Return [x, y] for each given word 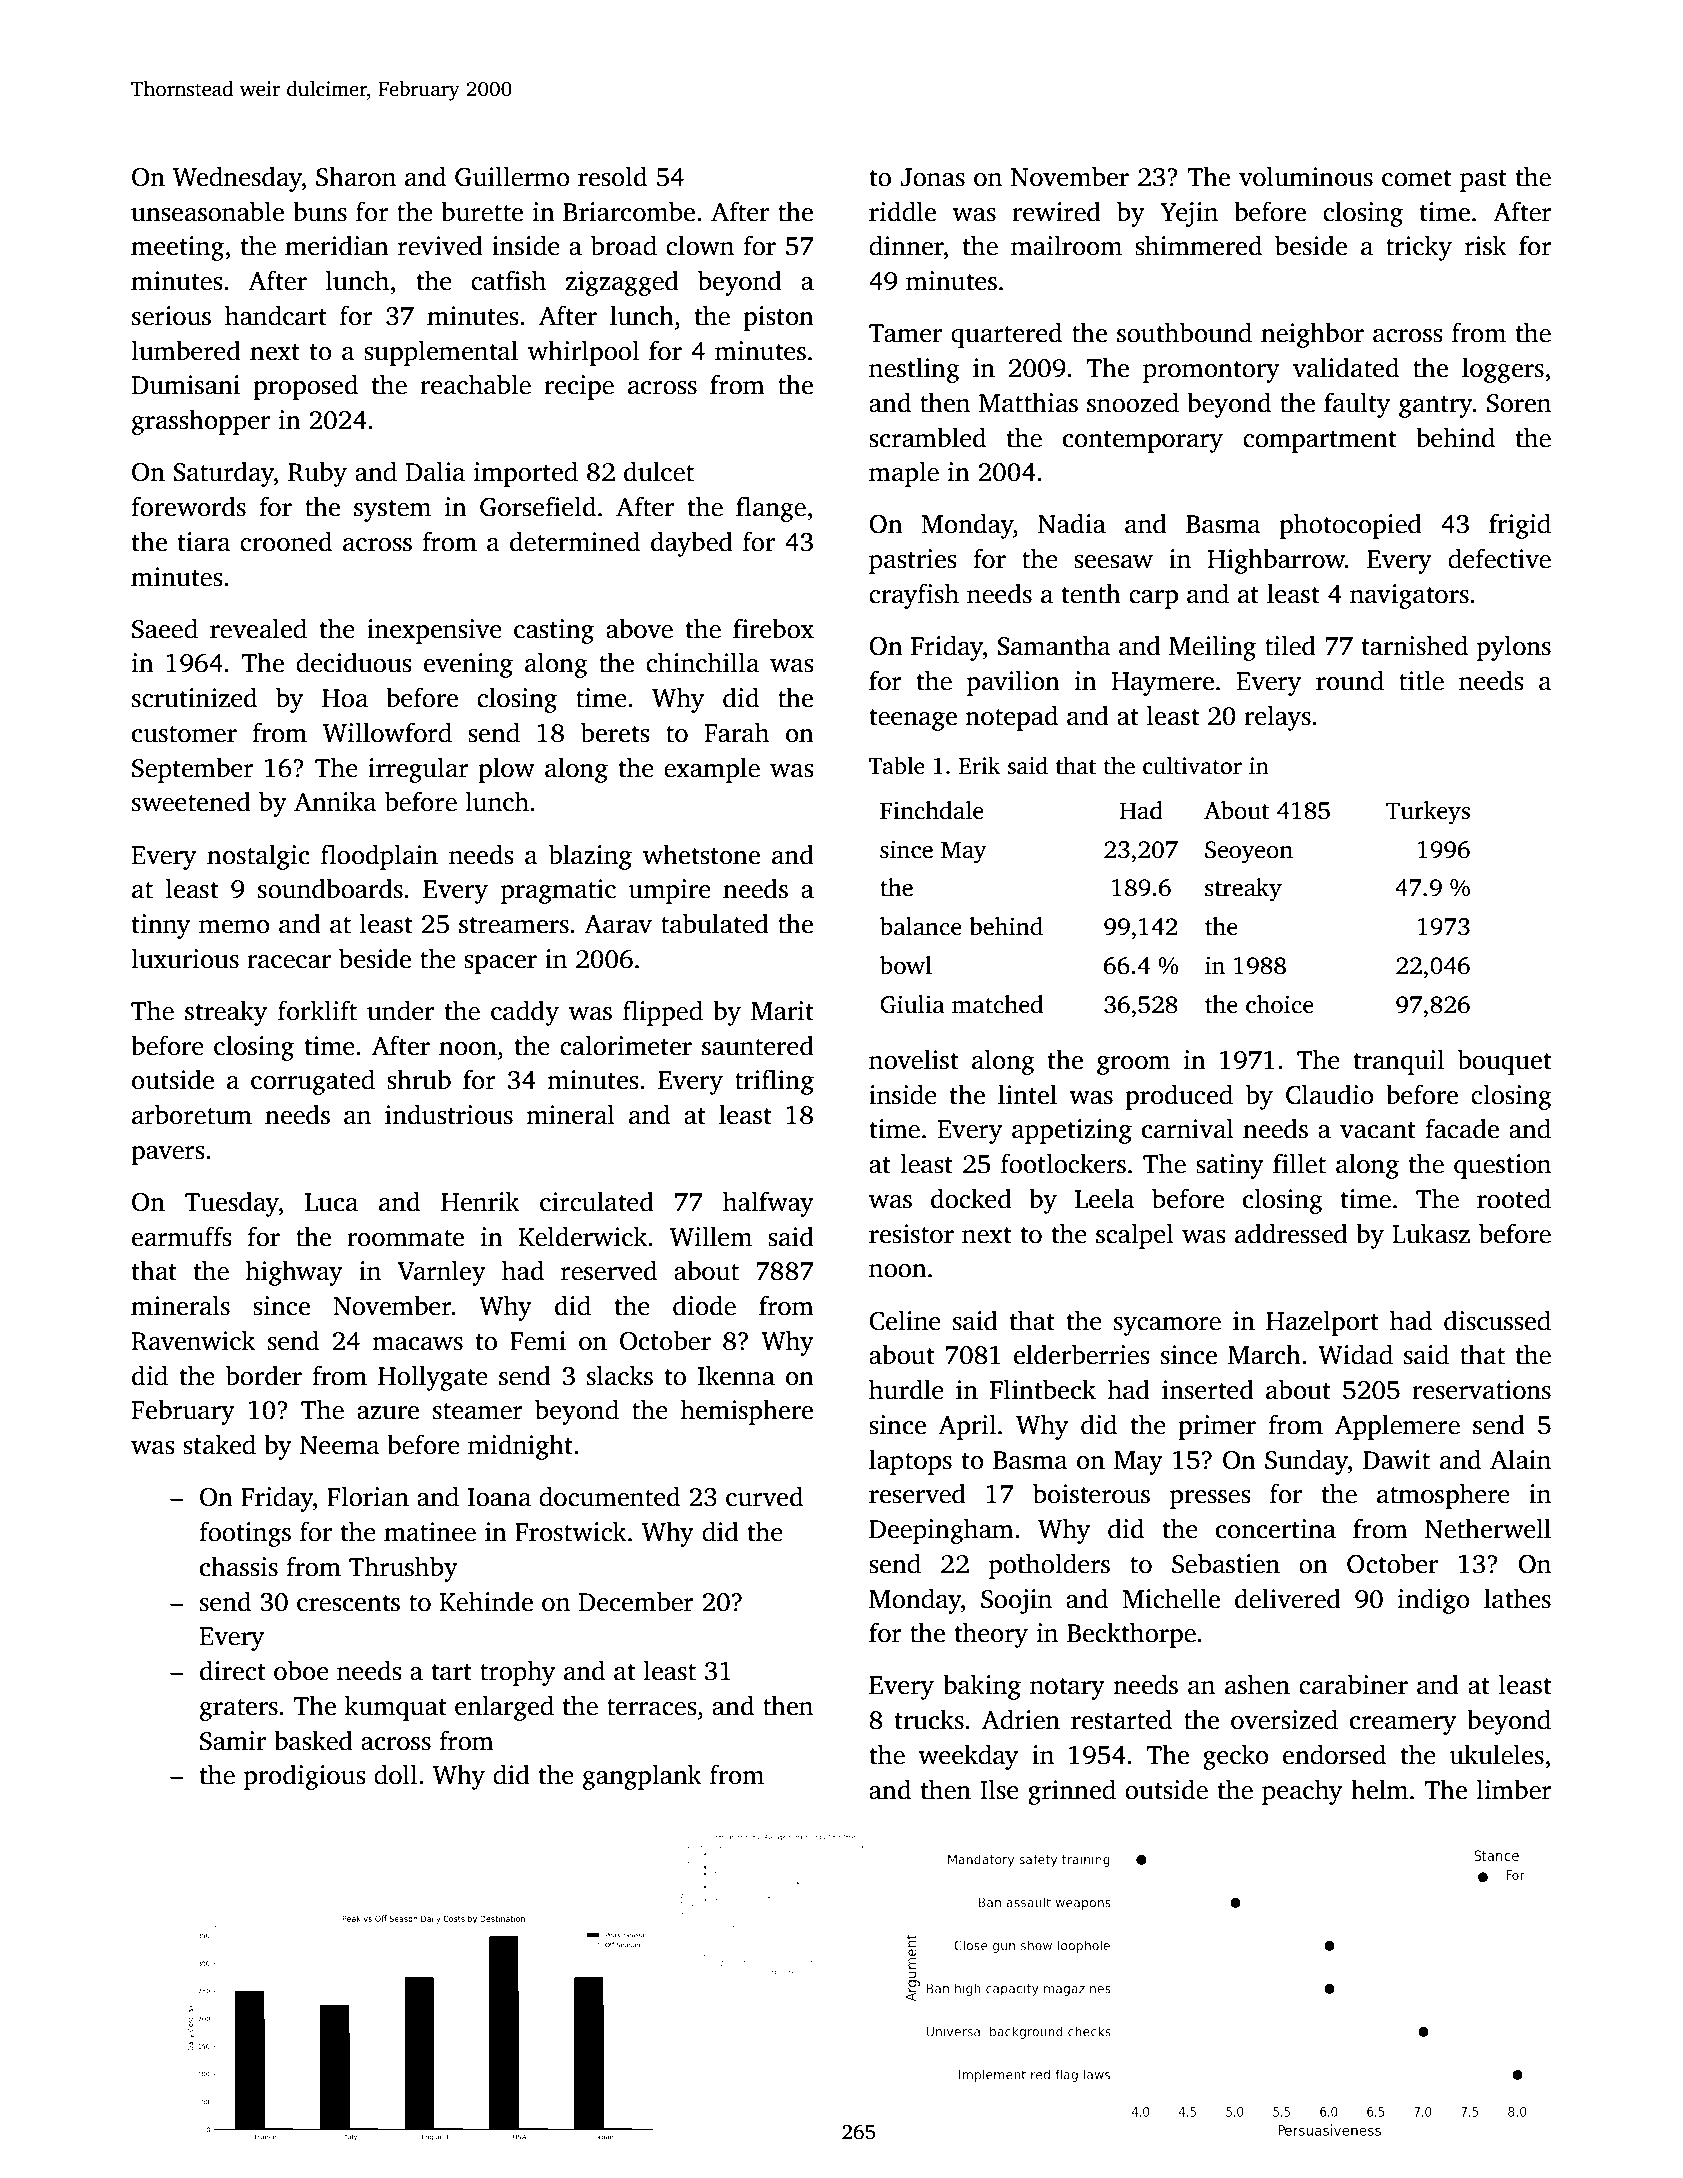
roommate [405, 1238]
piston [778, 318]
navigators [1409, 596]
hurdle [906, 1389]
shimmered [1198, 245]
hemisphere [747, 1412]
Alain [1520, 1459]
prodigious [304, 1777]
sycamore [1167, 1326]
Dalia [435, 471]
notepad [1011, 718]
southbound [1184, 332]
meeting [177, 248]
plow [506, 770]
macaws [417, 1344]
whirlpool [583, 353]
